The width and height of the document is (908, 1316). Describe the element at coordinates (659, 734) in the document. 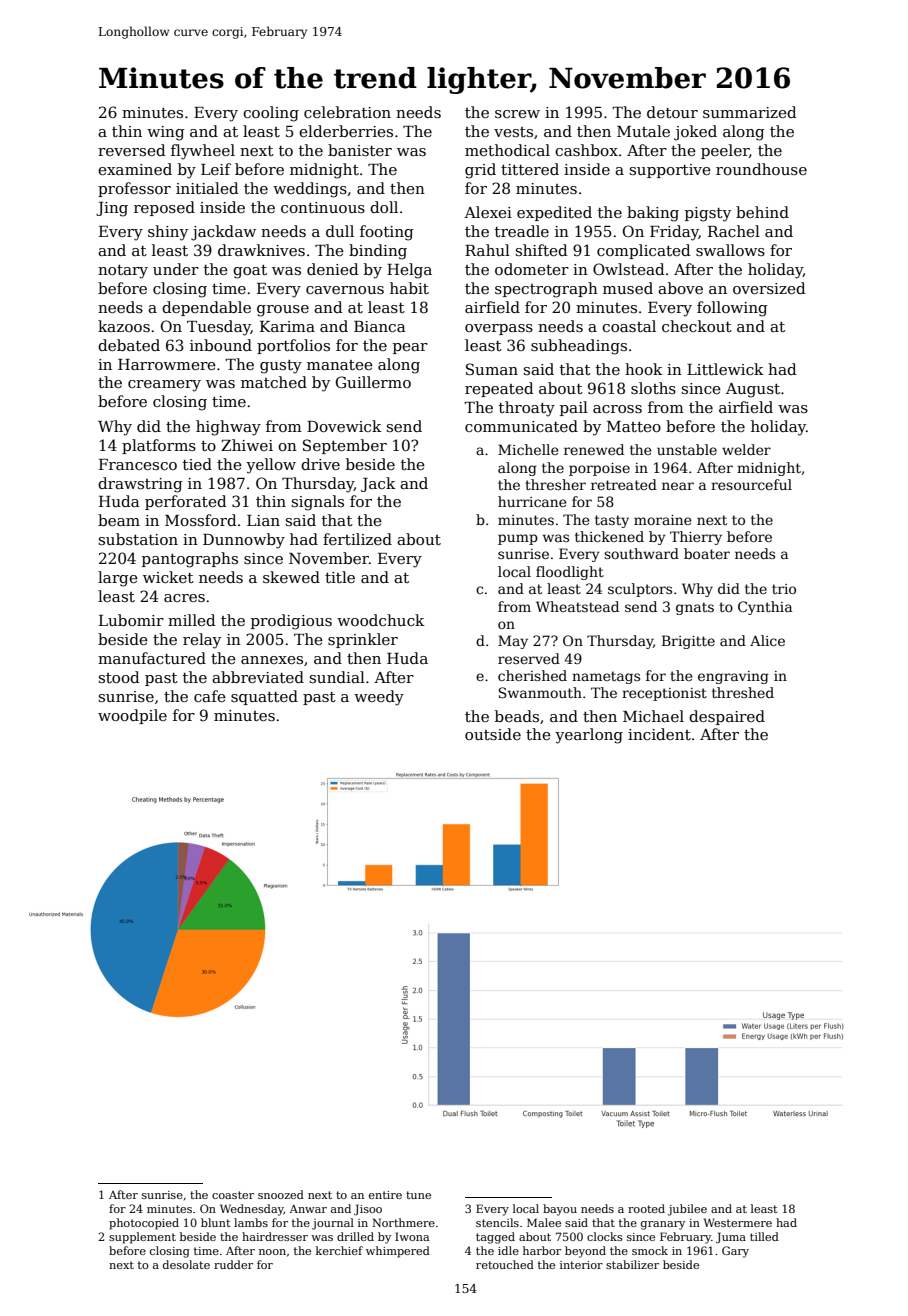

I see `incident` at that location.
